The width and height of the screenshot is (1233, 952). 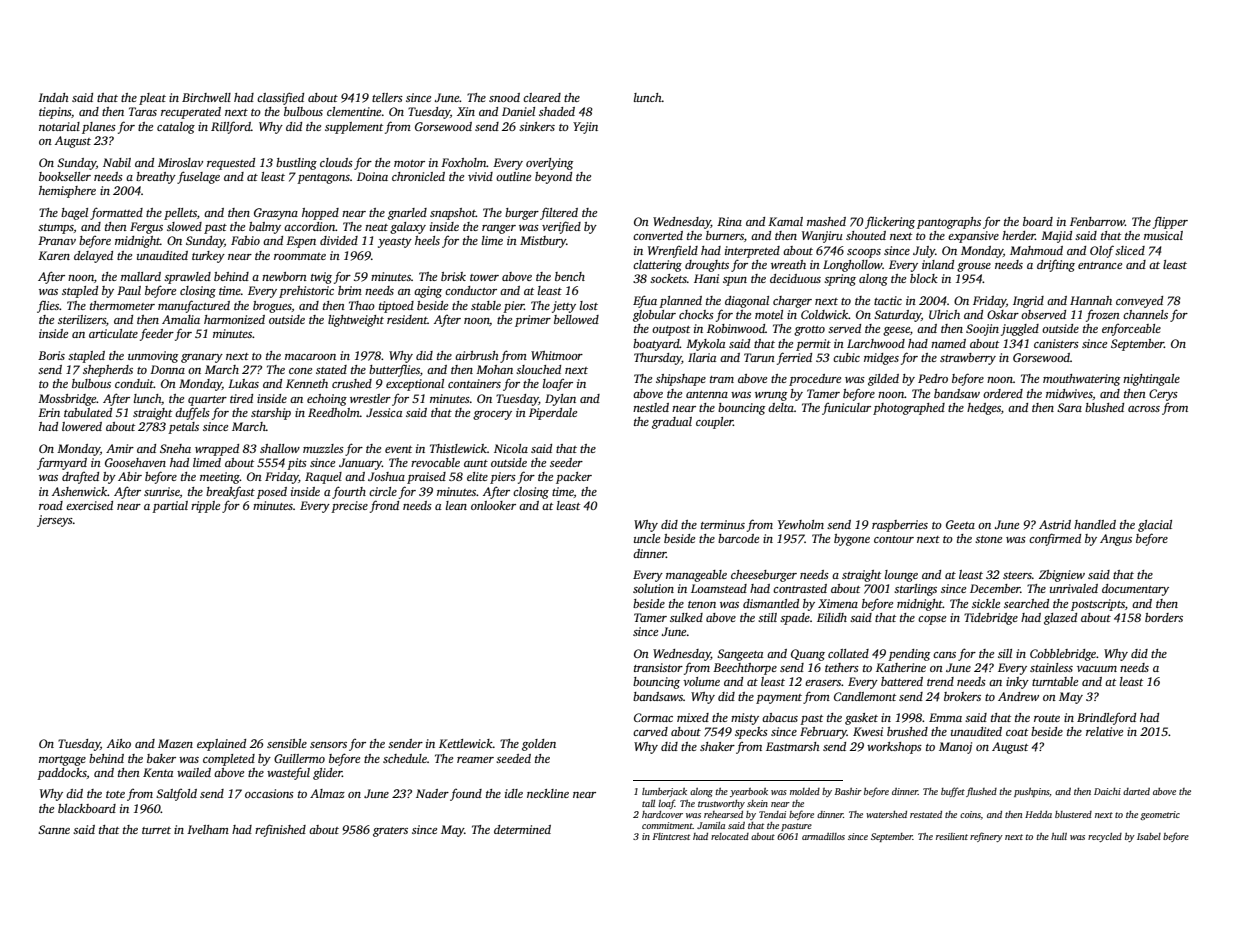 What do you see at coordinates (466, 111) in the screenshot?
I see `Xin` at bounding box center [466, 111].
